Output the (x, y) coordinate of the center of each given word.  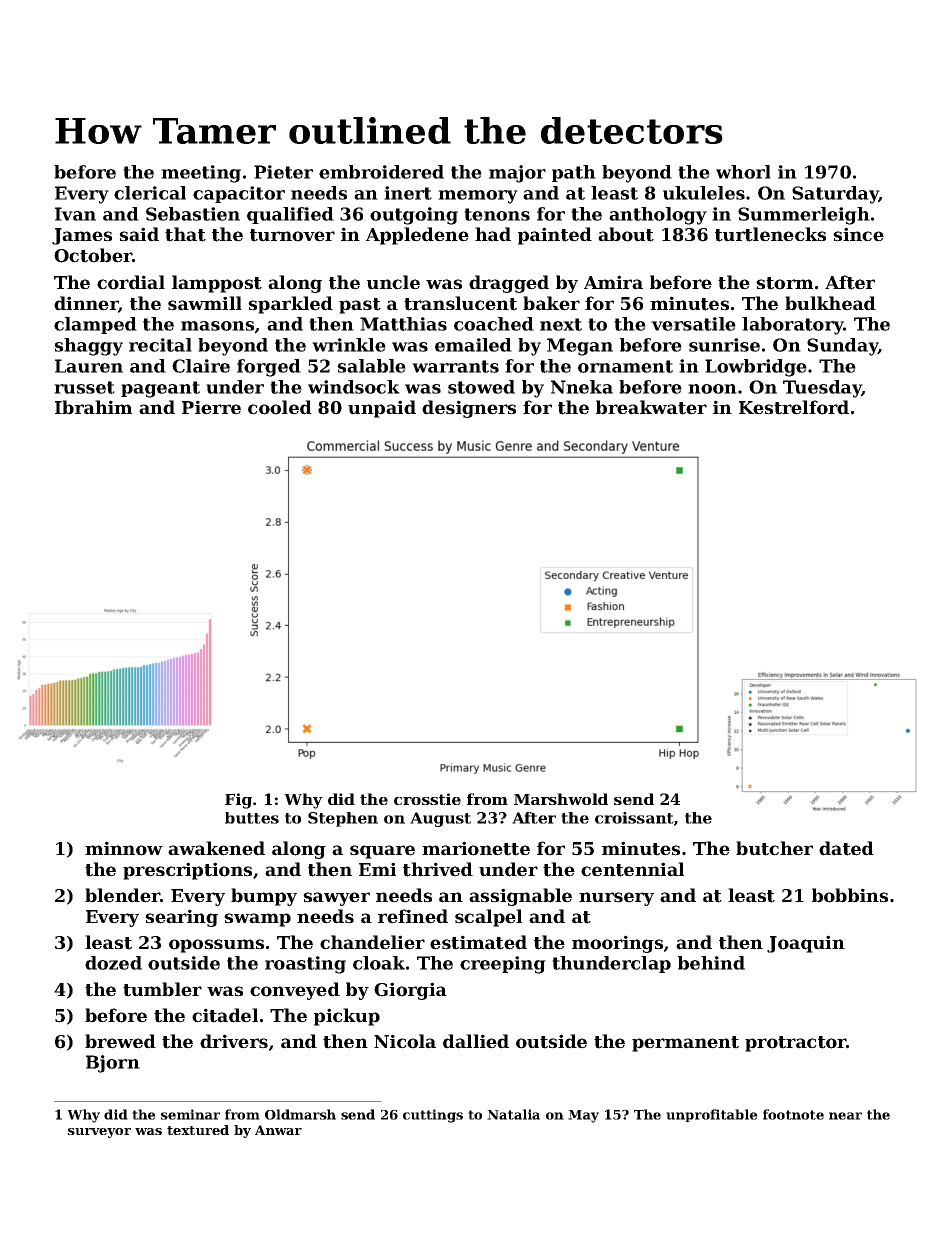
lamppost (217, 284)
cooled (280, 407)
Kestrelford (794, 407)
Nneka (582, 387)
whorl (743, 172)
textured (198, 1130)
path (574, 173)
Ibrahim (93, 407)
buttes (252, 818)
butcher (774, 848)
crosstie (427, 799)
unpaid (382, 409)
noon (712, 389)
